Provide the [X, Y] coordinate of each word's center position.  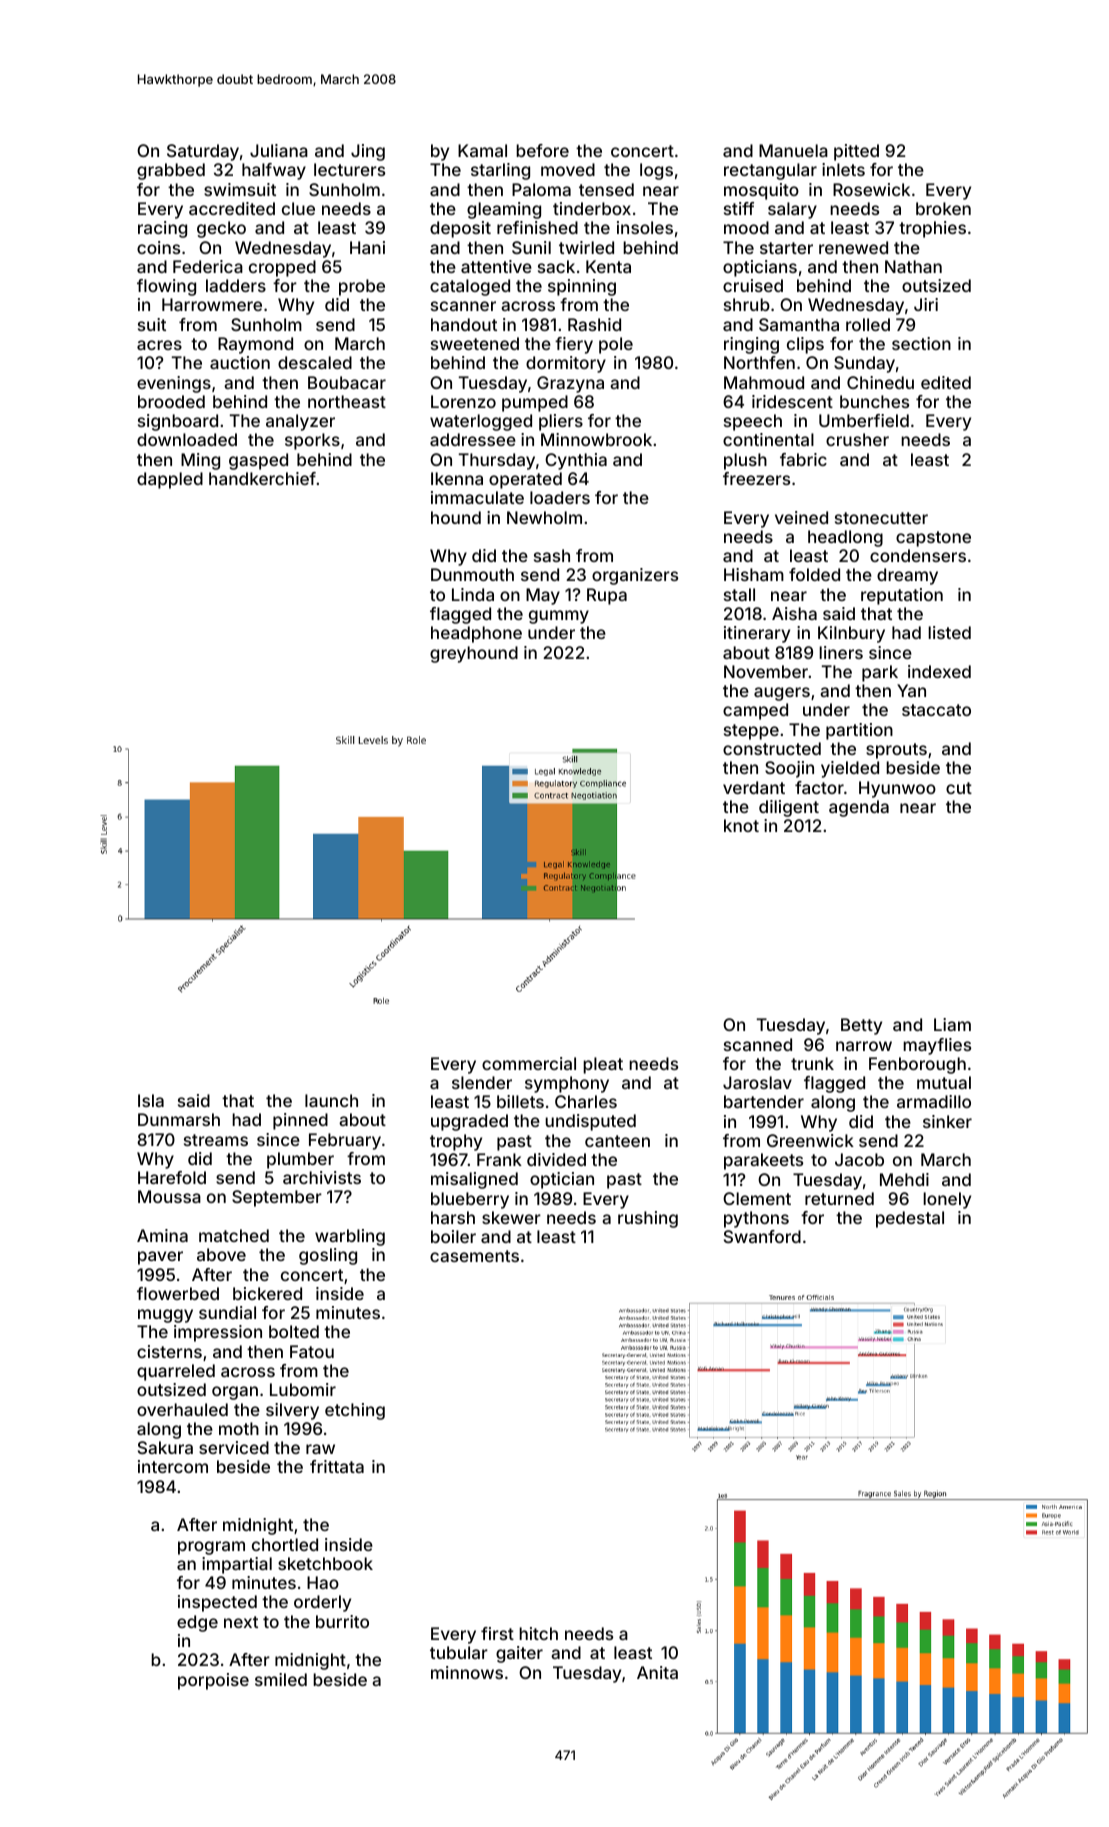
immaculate [477, 497]
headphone [476, 634]
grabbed [171, 171]
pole [616, 345]
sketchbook [325, 1563]
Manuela [793, 150]
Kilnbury [851, 634]
